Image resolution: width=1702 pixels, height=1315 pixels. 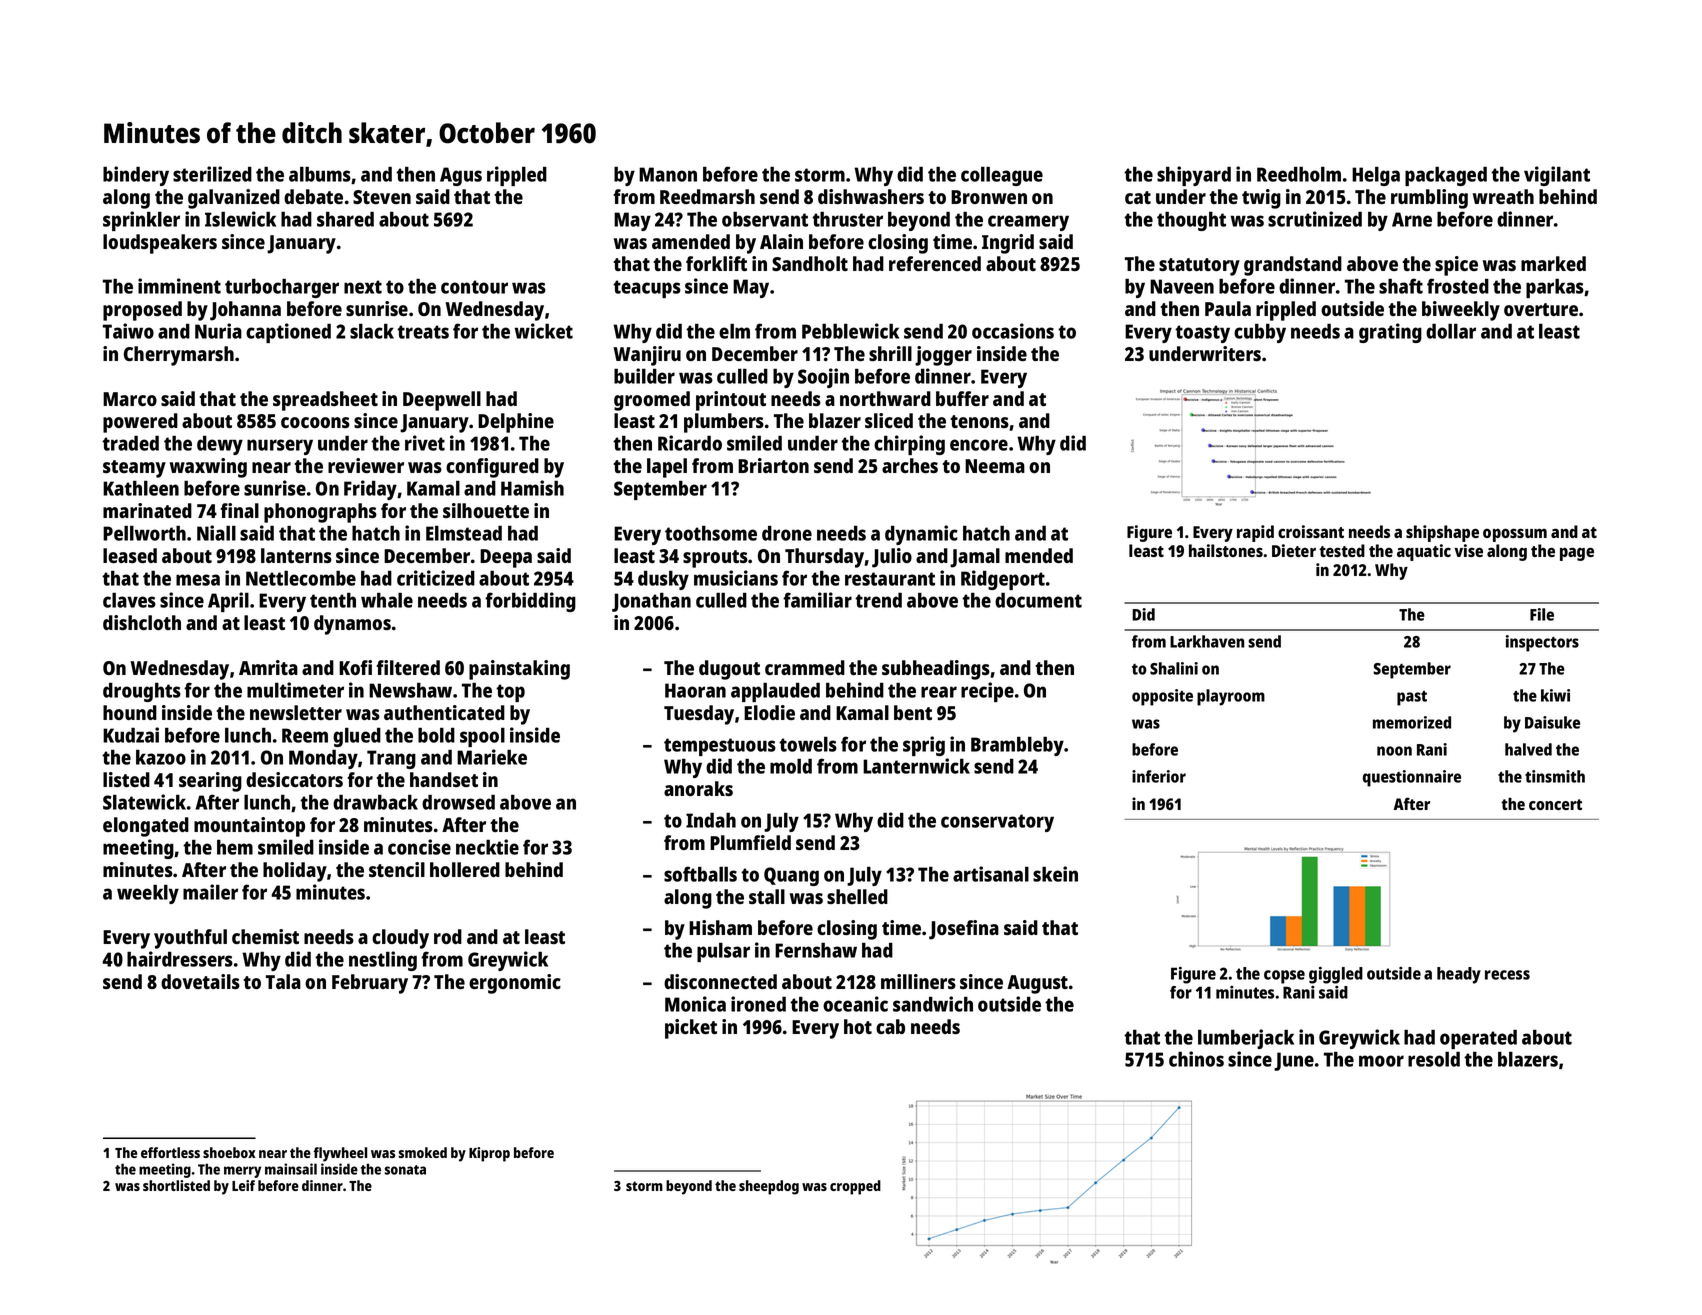 What do you see at coordinates (492, 757) in the page?
I see `Marieke` at bounding box center [492, 757].
